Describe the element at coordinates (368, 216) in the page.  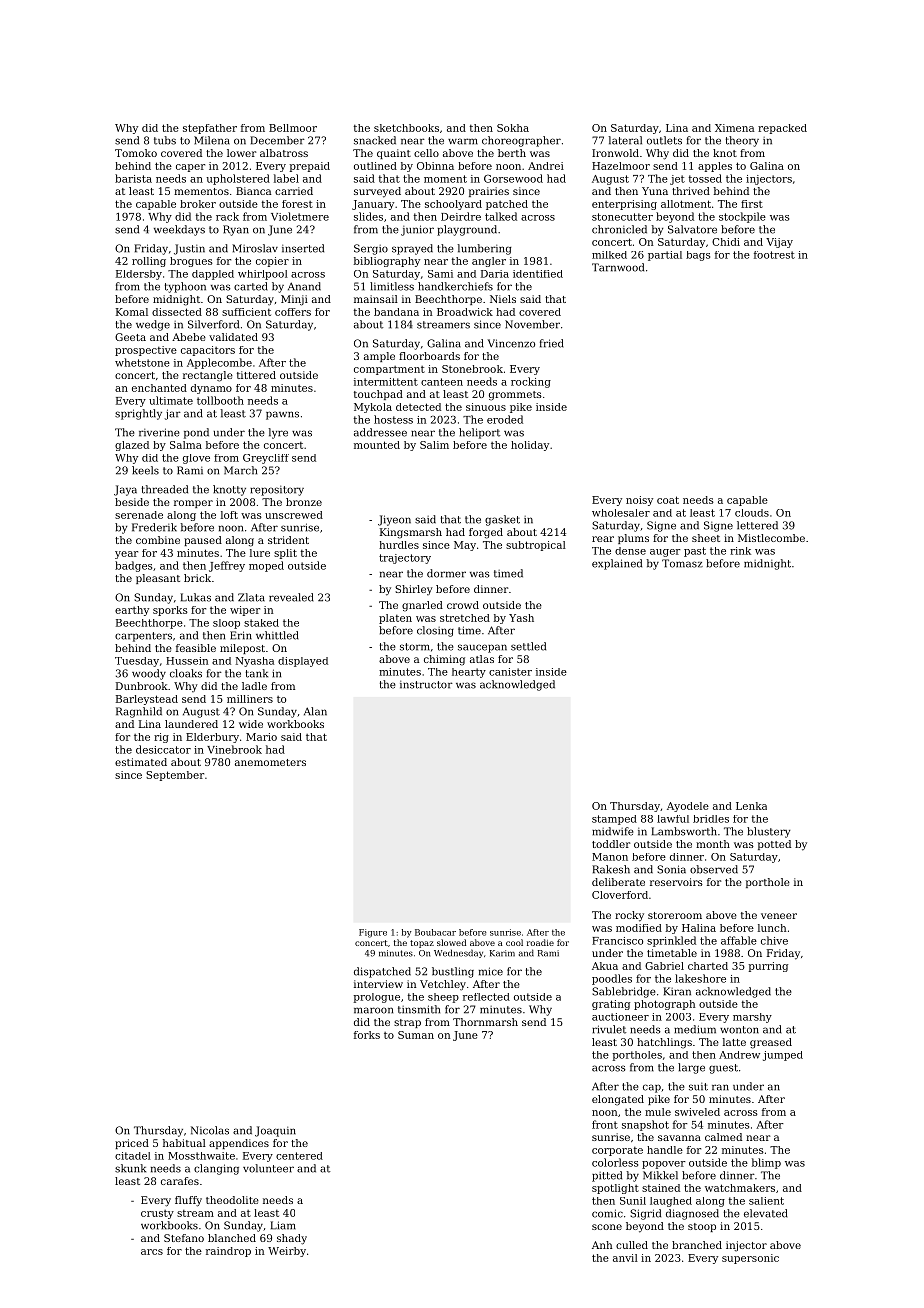
I see `slides` at that location.
